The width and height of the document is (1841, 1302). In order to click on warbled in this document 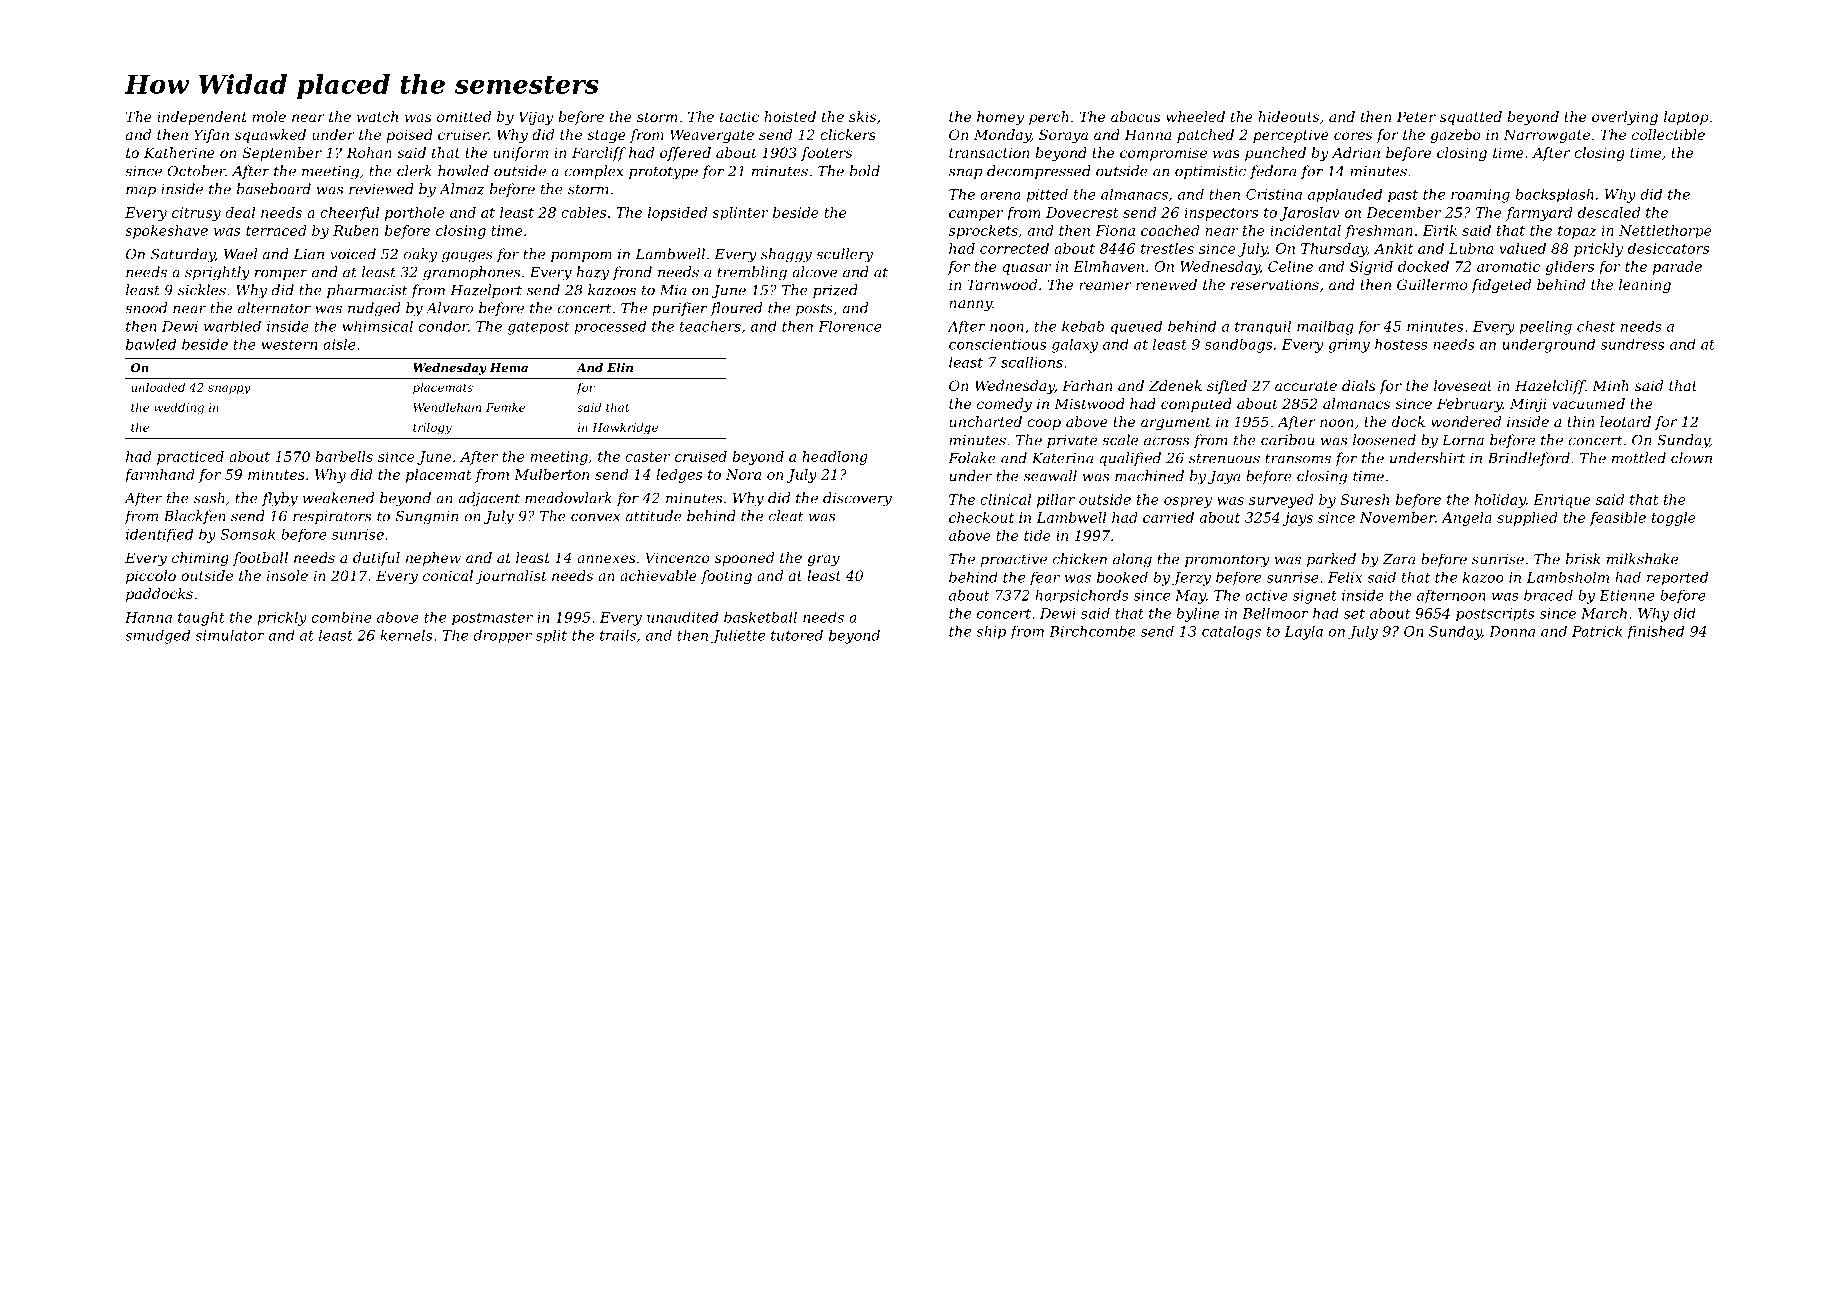, I will do `click(232, 326)`.
